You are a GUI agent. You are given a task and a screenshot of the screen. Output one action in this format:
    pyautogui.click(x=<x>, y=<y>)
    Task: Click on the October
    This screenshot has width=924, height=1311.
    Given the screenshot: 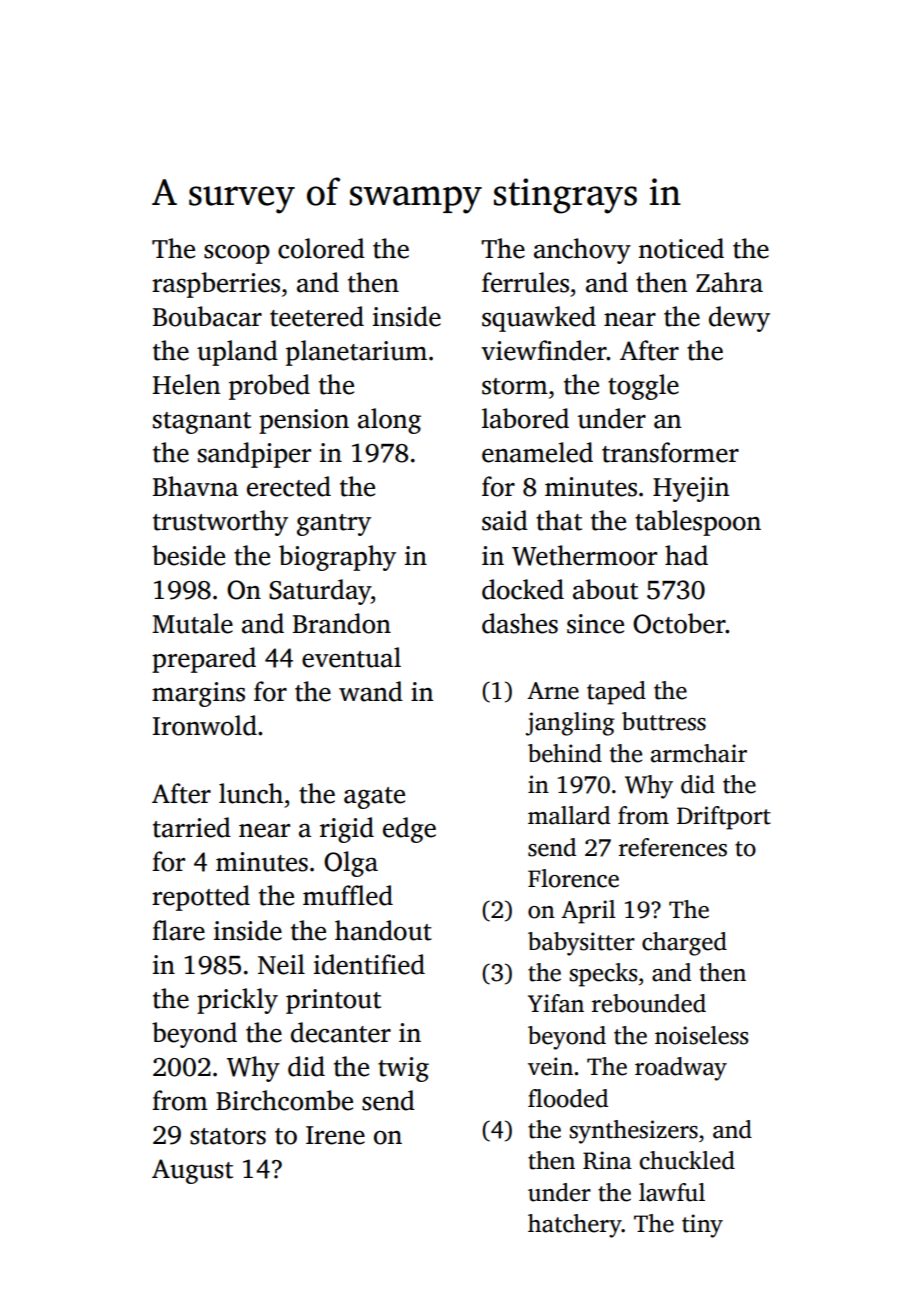 What is the action you would take?
    pyautogui.click(x=679, y=623)
